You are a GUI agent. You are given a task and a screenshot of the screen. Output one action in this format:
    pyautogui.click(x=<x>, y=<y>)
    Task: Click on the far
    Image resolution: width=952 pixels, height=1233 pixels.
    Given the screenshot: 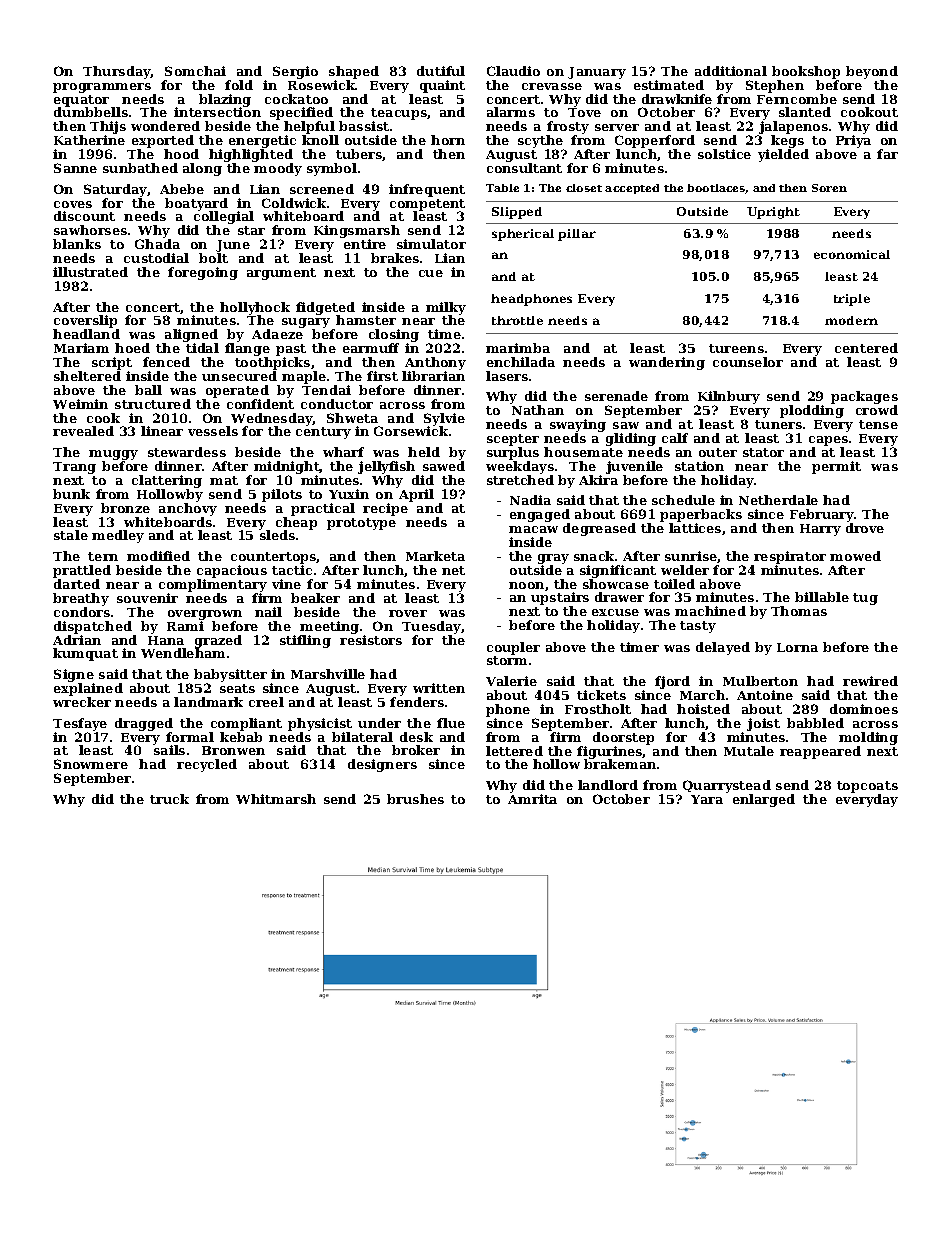 What is the action you would take?
    pyautogui.click(x=887, y=154)
